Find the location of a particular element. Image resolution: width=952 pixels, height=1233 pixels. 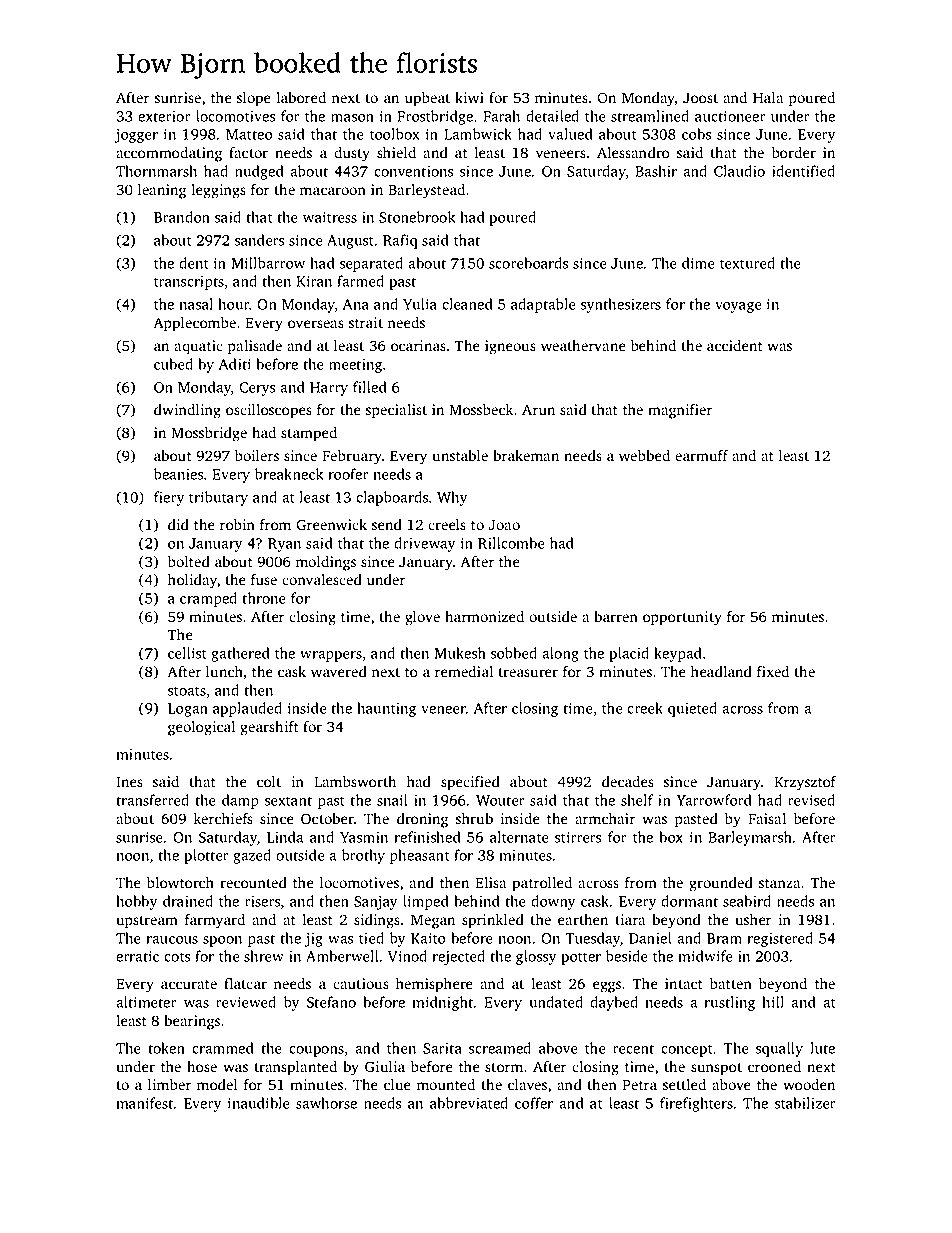

cubed is located at coordinates (173, 364).
